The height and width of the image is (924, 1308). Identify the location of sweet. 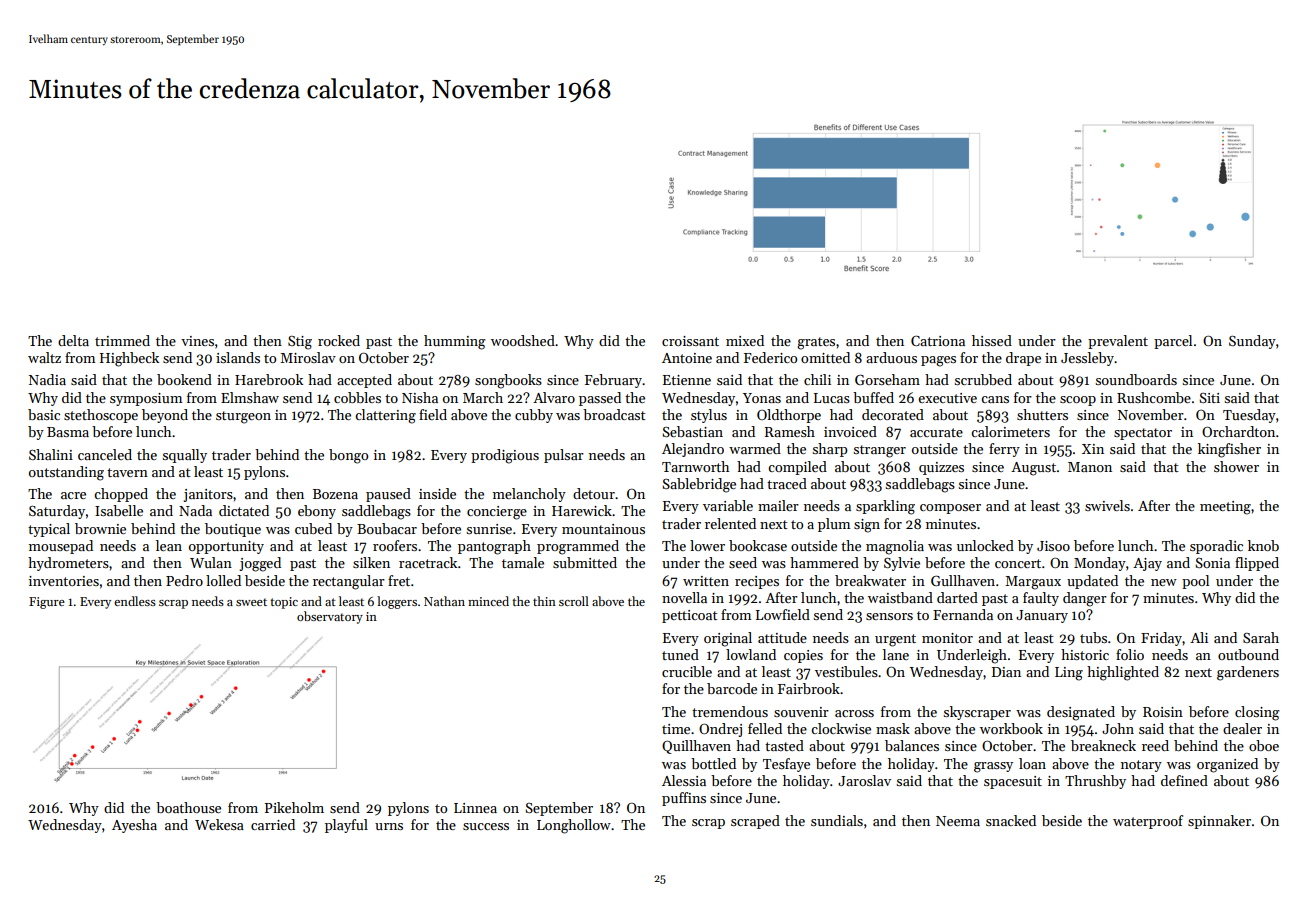
(251, 602).
